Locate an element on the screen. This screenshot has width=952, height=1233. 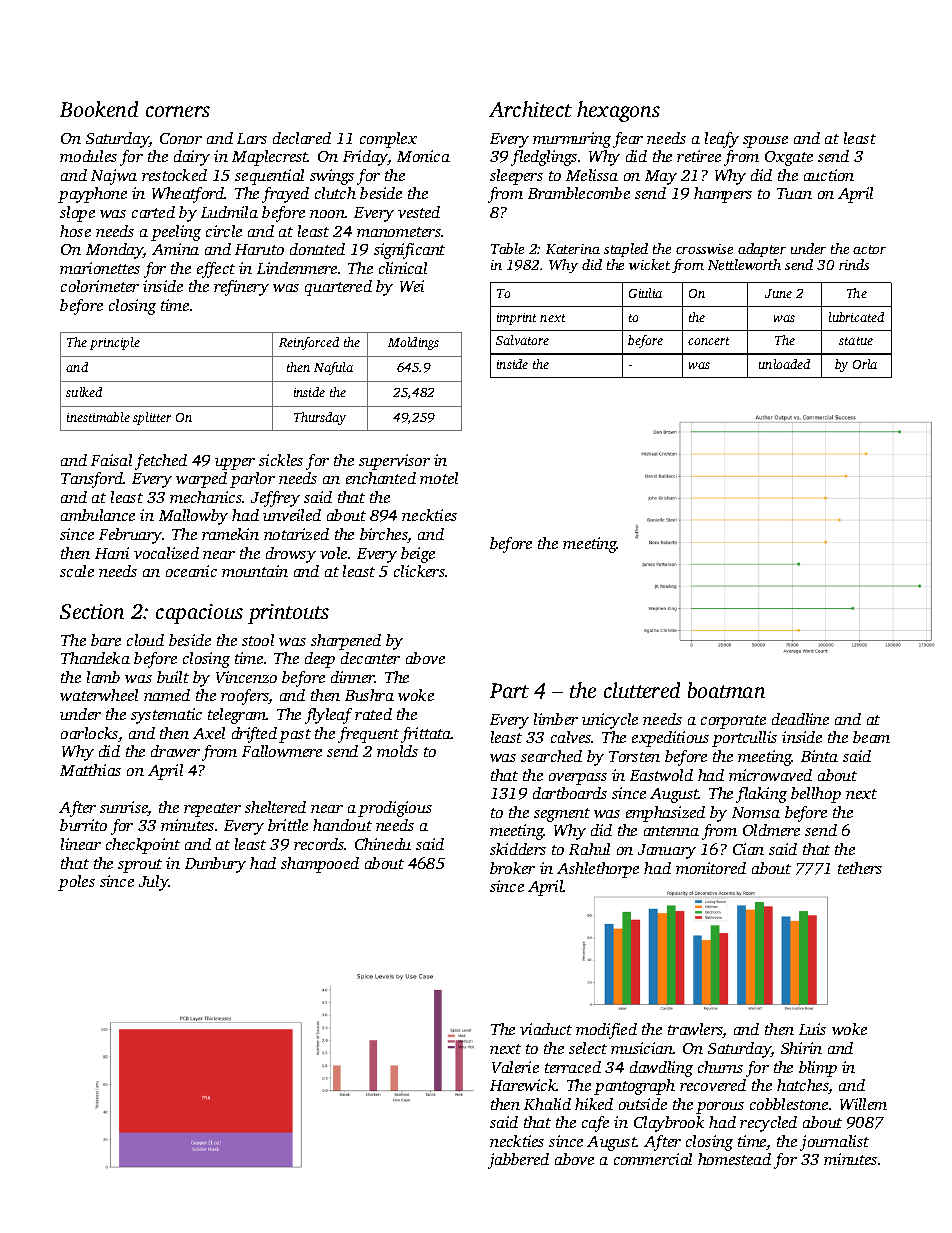
unloaded is located at coordinates (784, 364).
